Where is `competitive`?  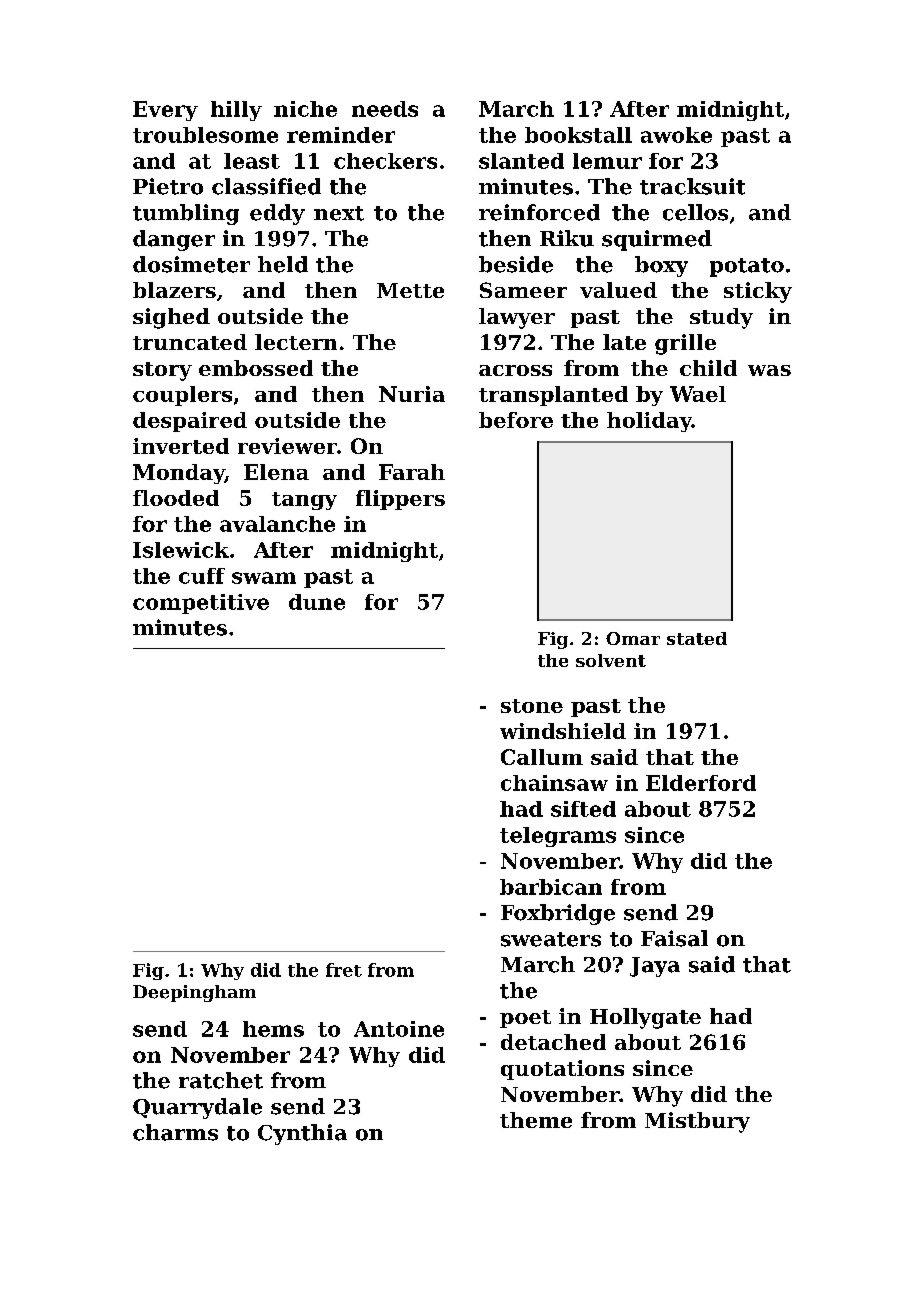 competitive is located at coordinates (201, 604).
